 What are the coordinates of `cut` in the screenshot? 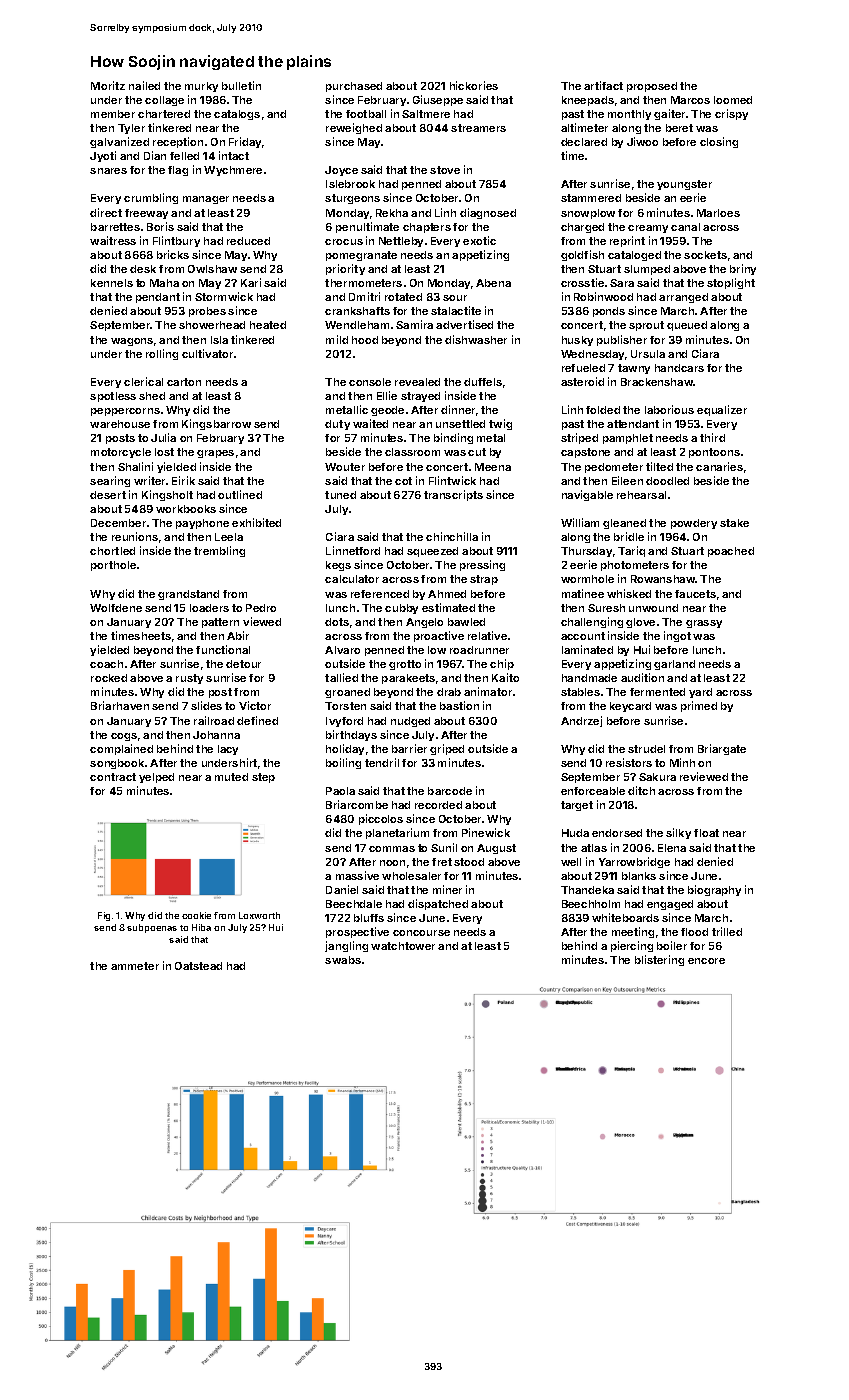 It's located at (477, 452).
